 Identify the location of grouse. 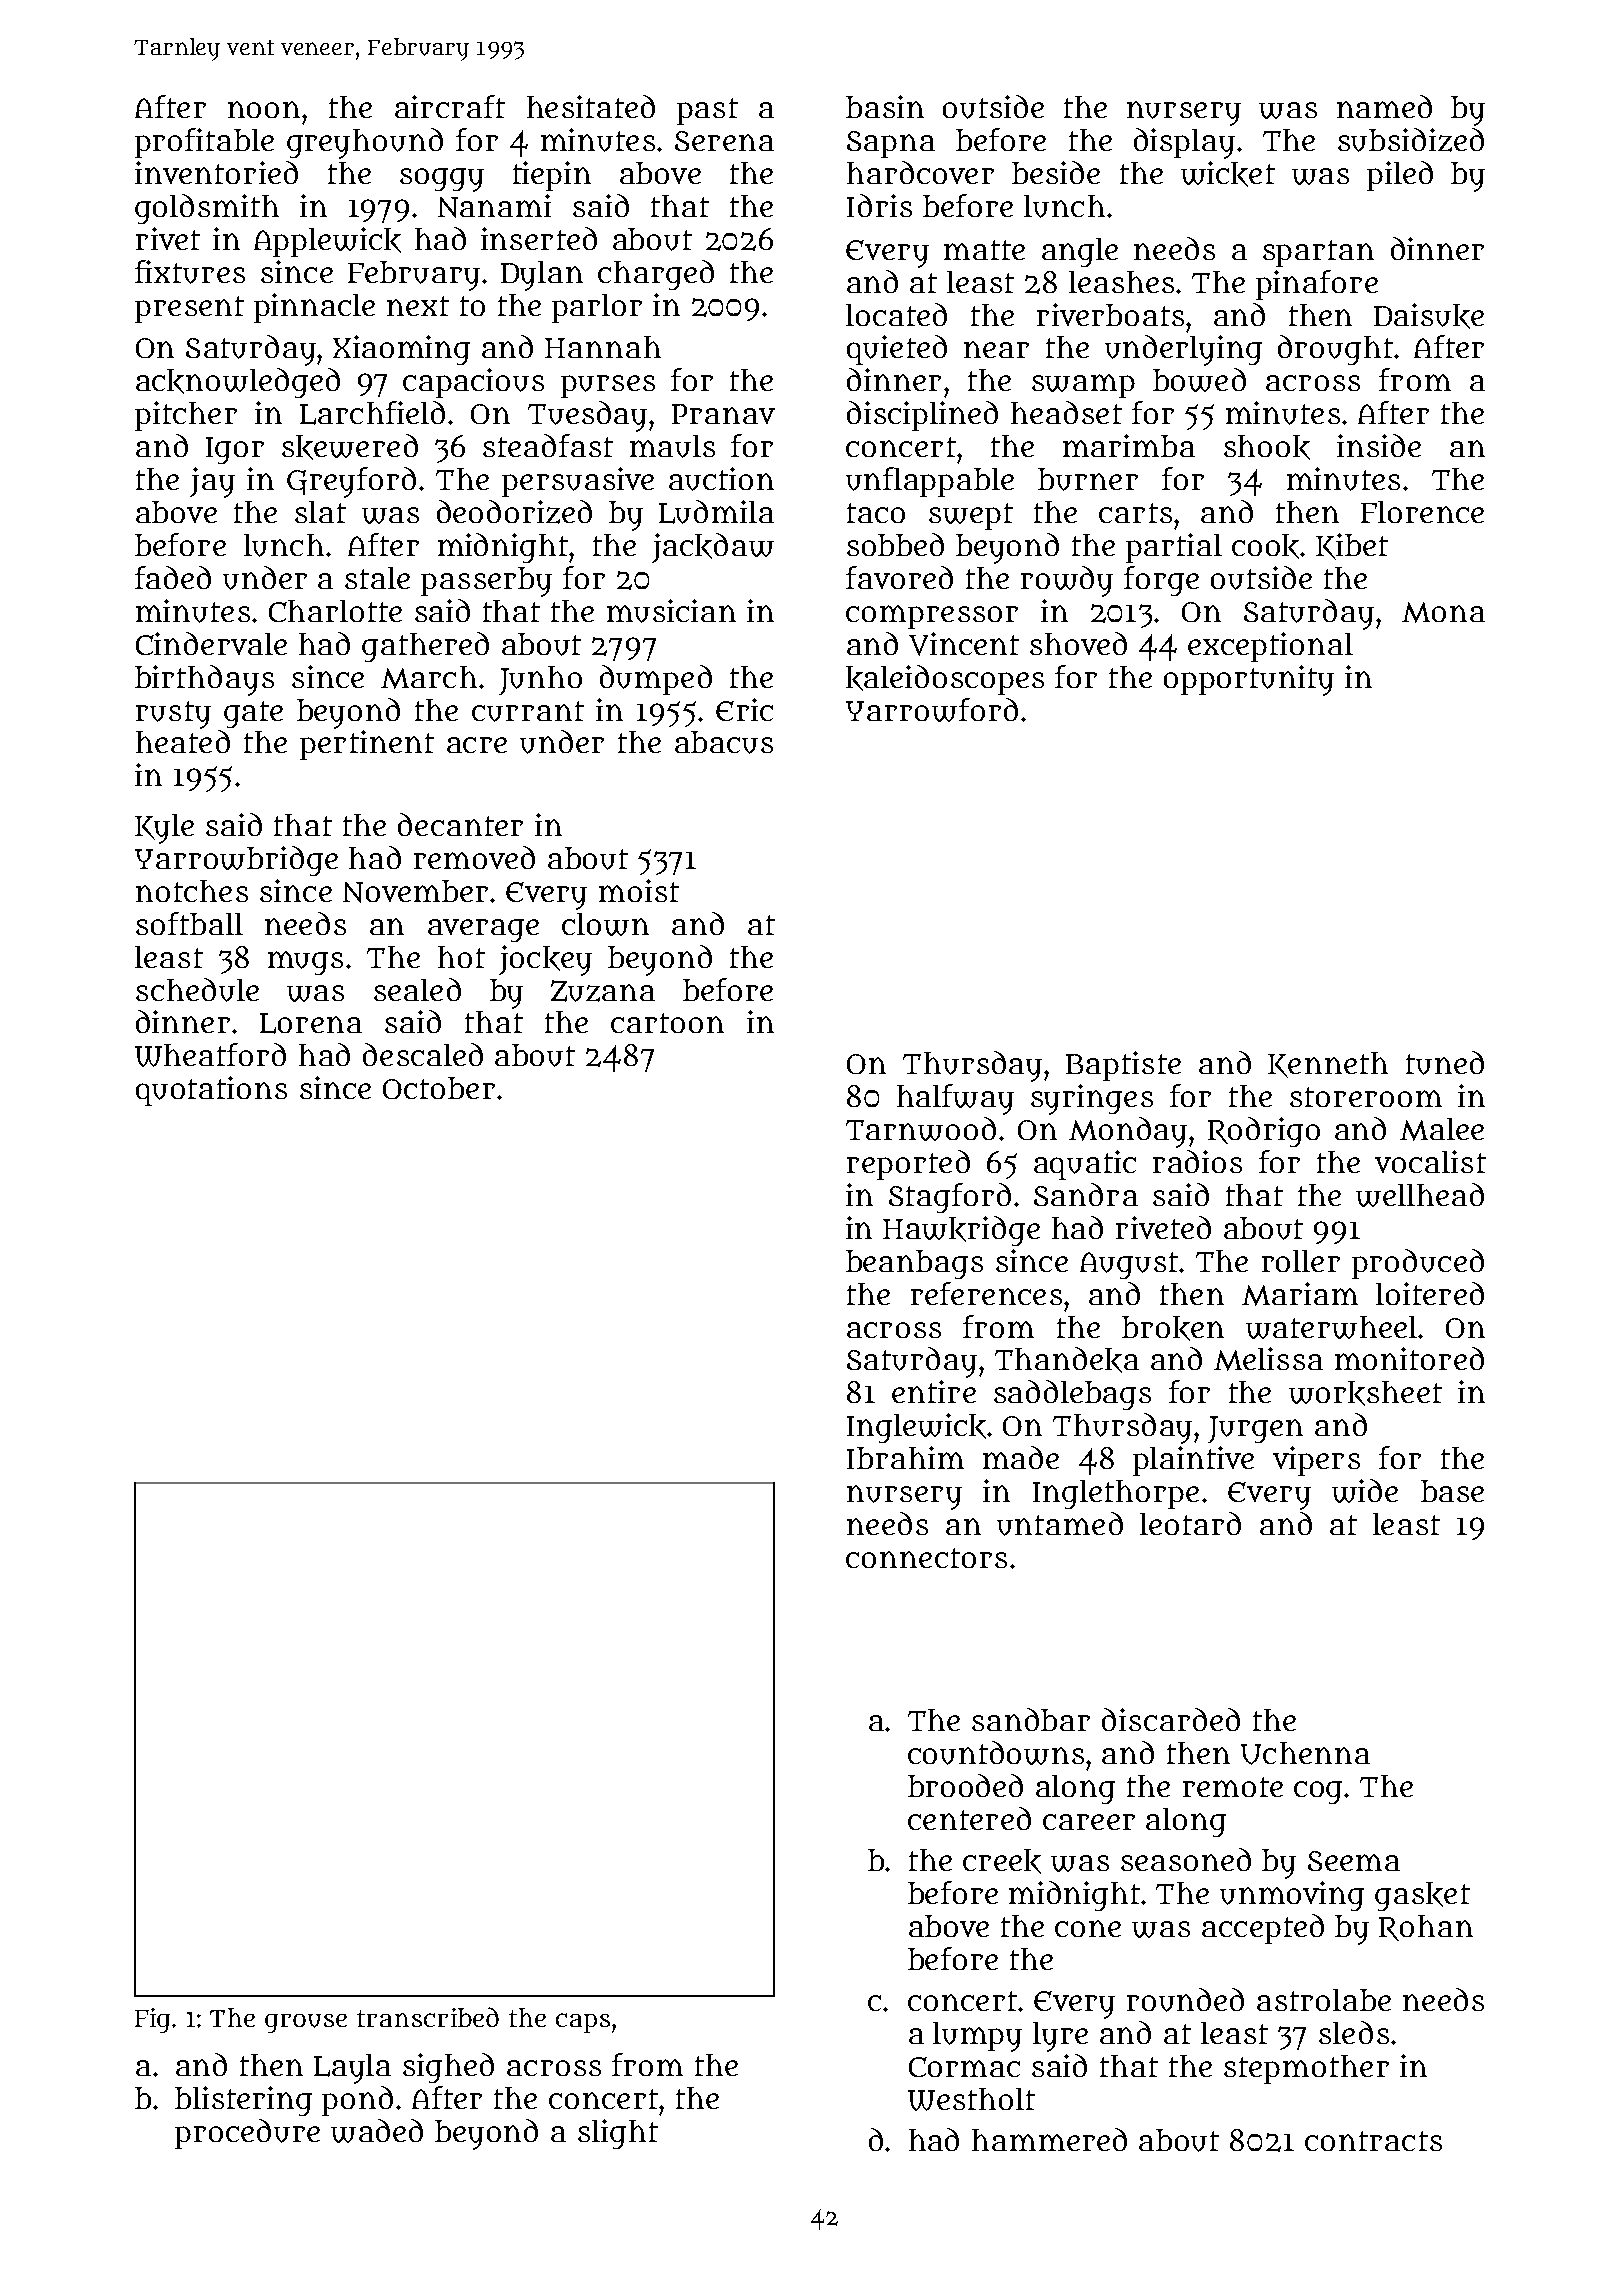
(306, 2023).
